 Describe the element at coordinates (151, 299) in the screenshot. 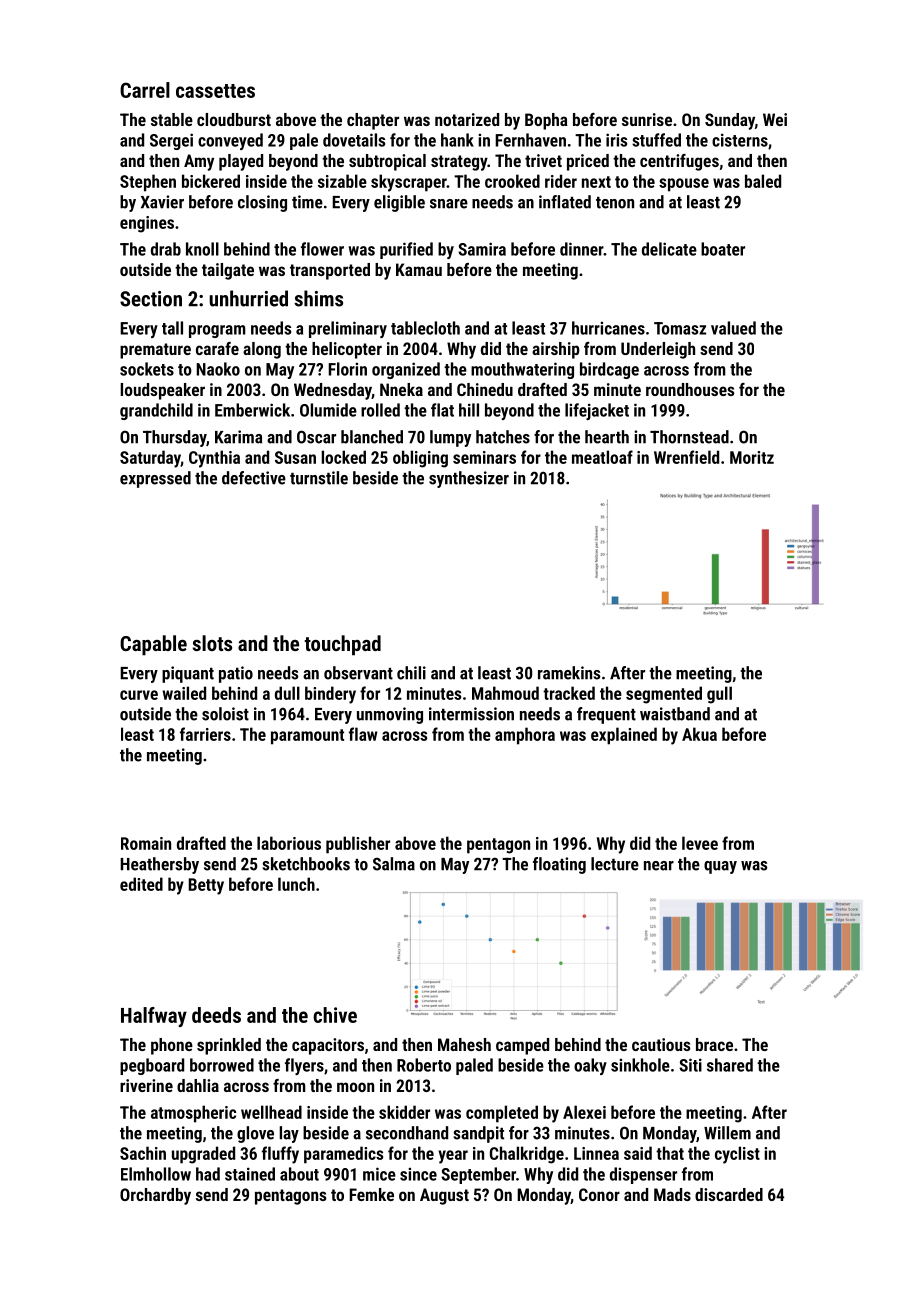

I see `Section` at that location.
